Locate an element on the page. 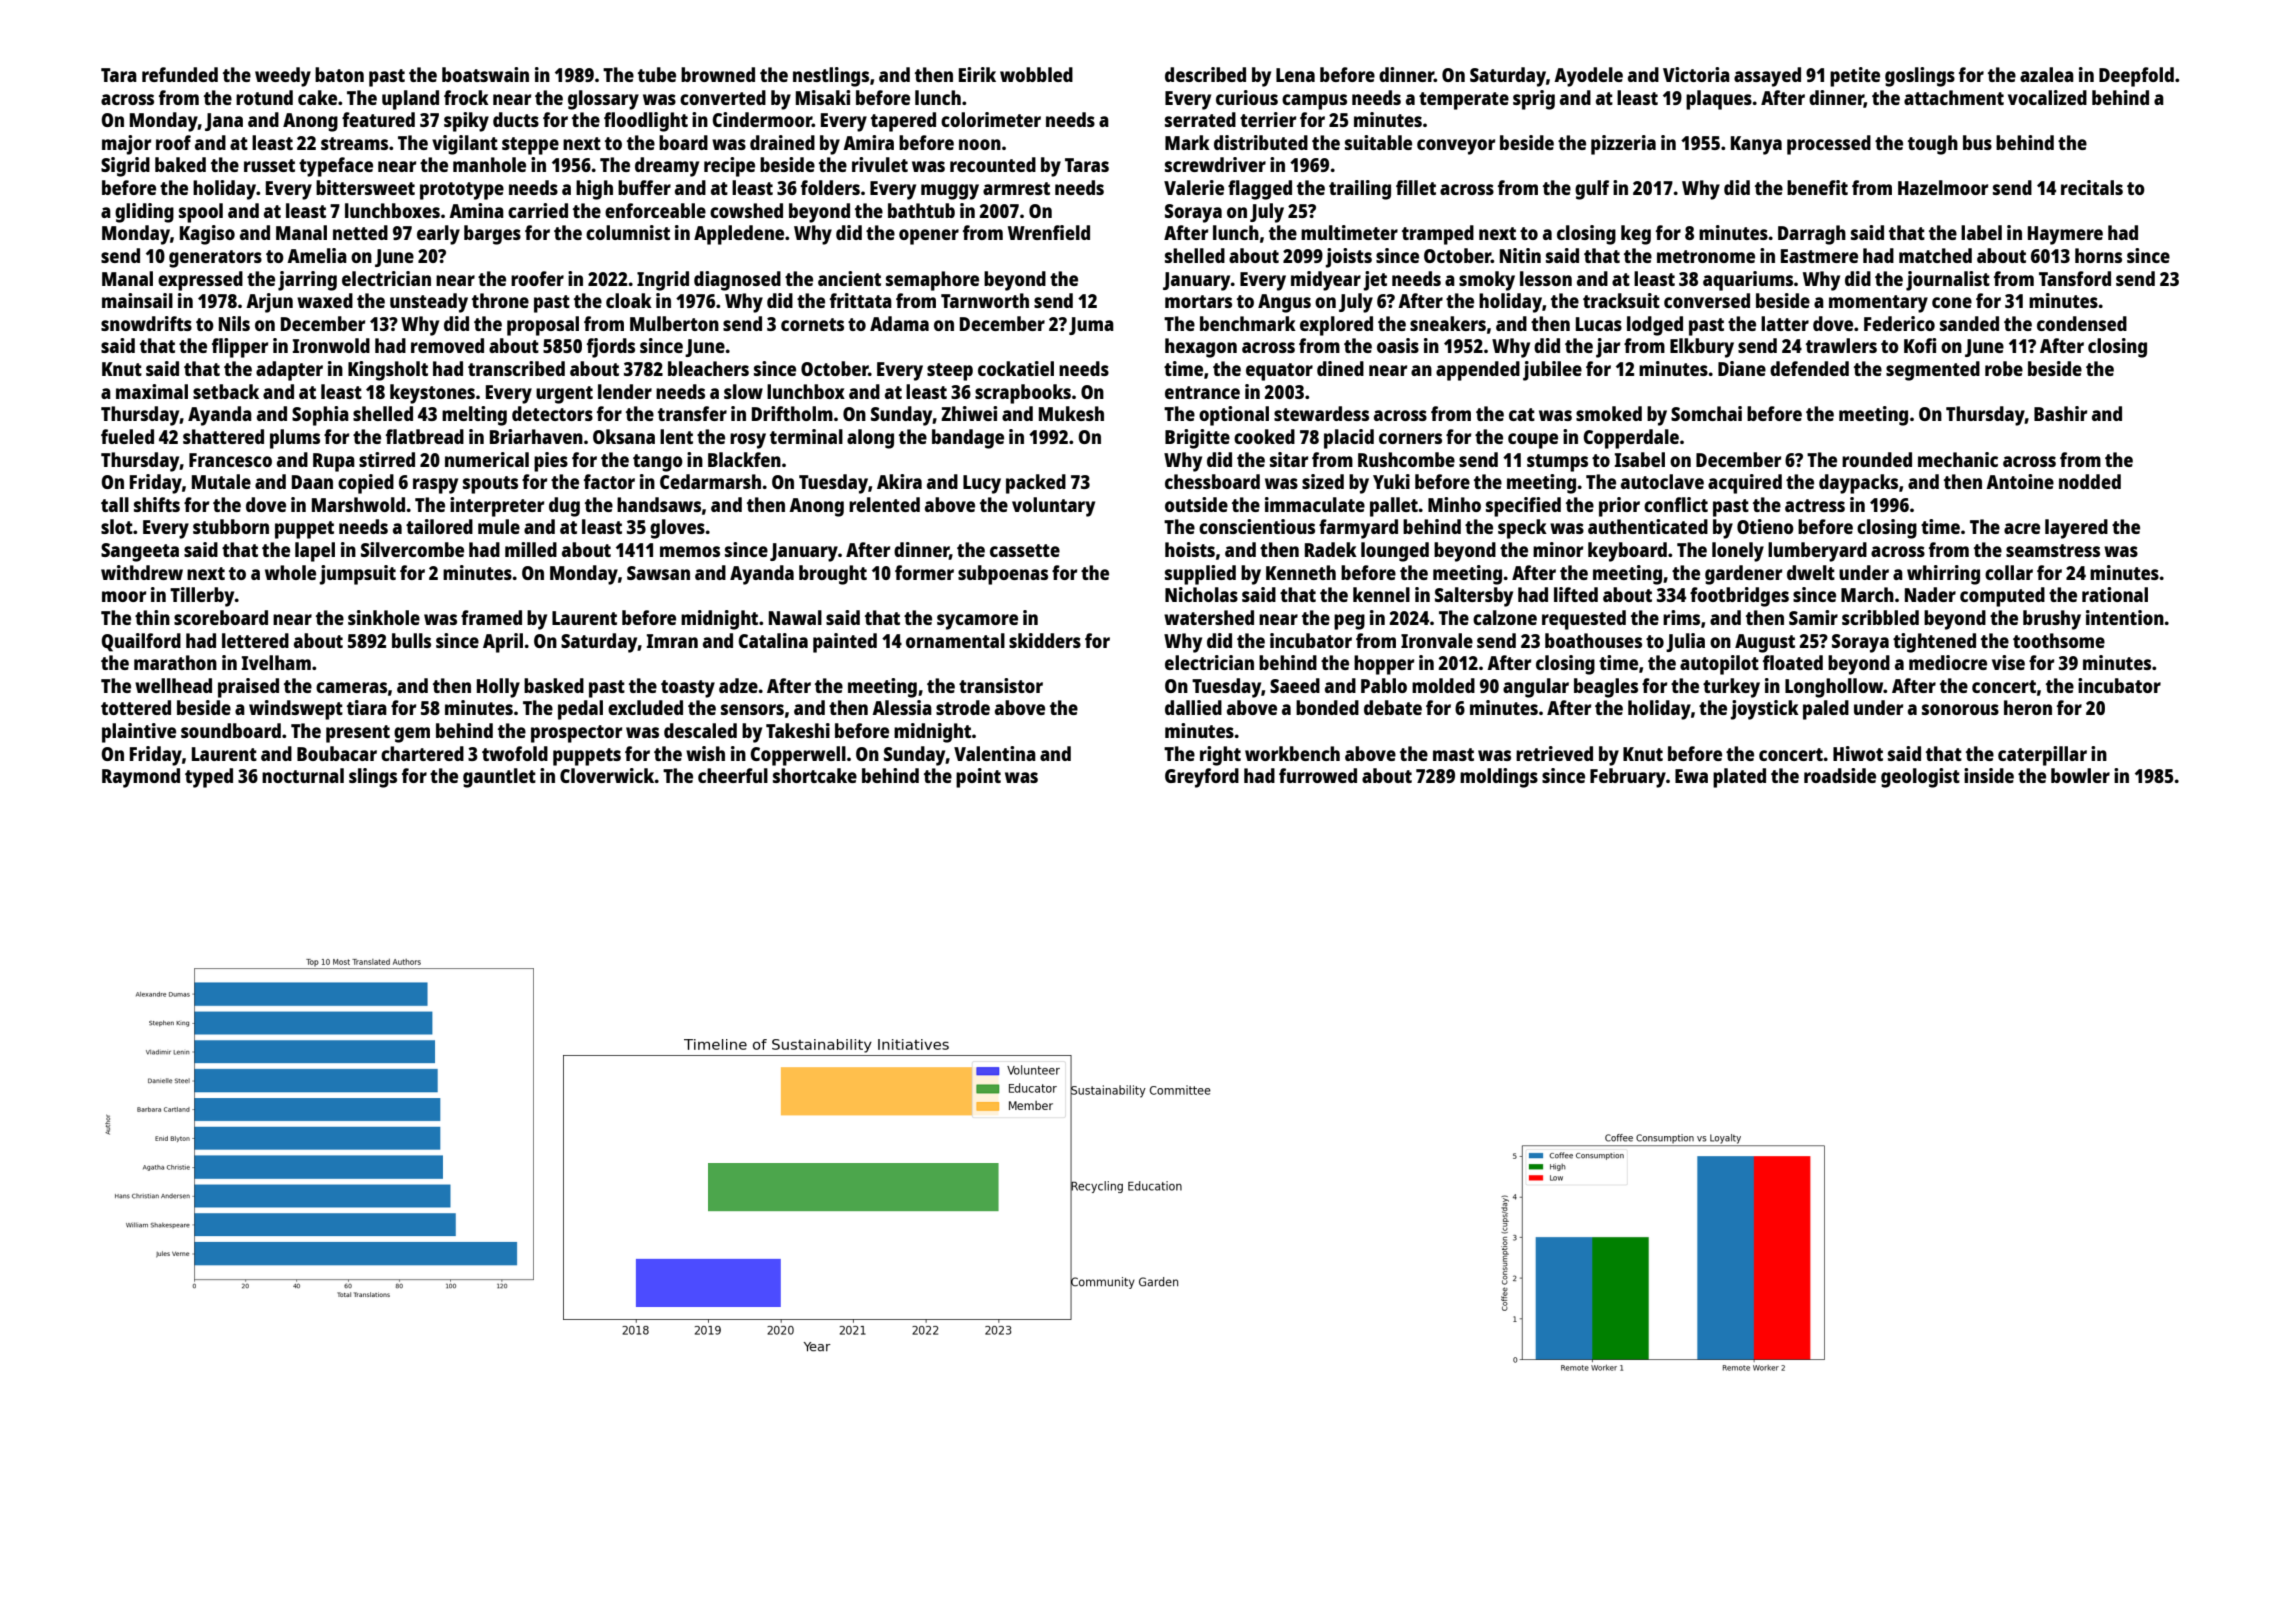 This image has width=2282, height=1614. Valerie is located at coordinates (1194, 187).
